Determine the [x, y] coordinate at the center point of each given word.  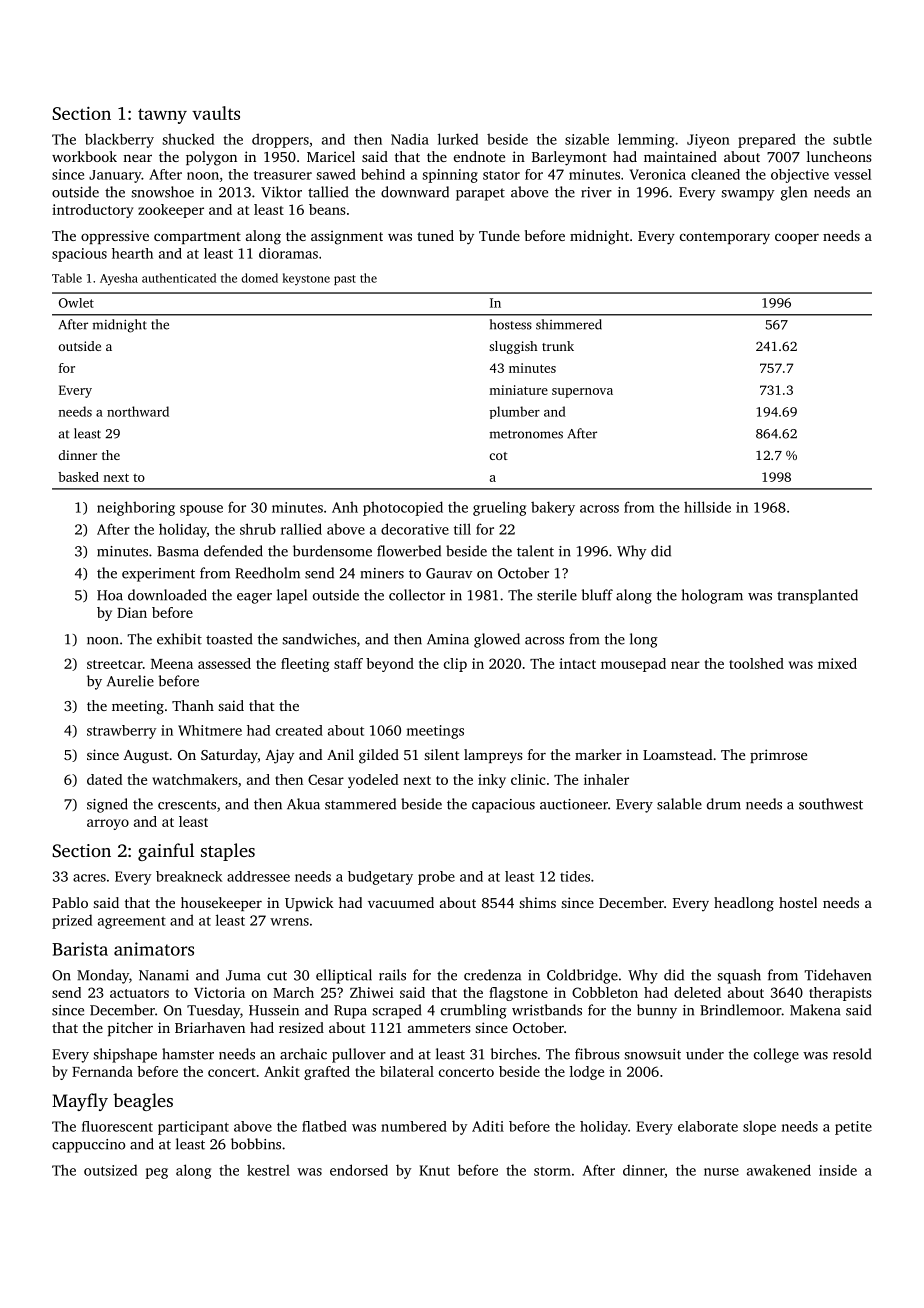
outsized [110, 1170]
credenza [492, 975]
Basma [178, 551]
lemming [646, 140]
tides [575, 876]
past [345, 280]
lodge [587, 1073]
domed [259, 278]
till [462, 529]
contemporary [725, 238]
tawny [162, 116]
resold [852, 1054]
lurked [458, 139]
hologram [712, 596]
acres [89, 878]
